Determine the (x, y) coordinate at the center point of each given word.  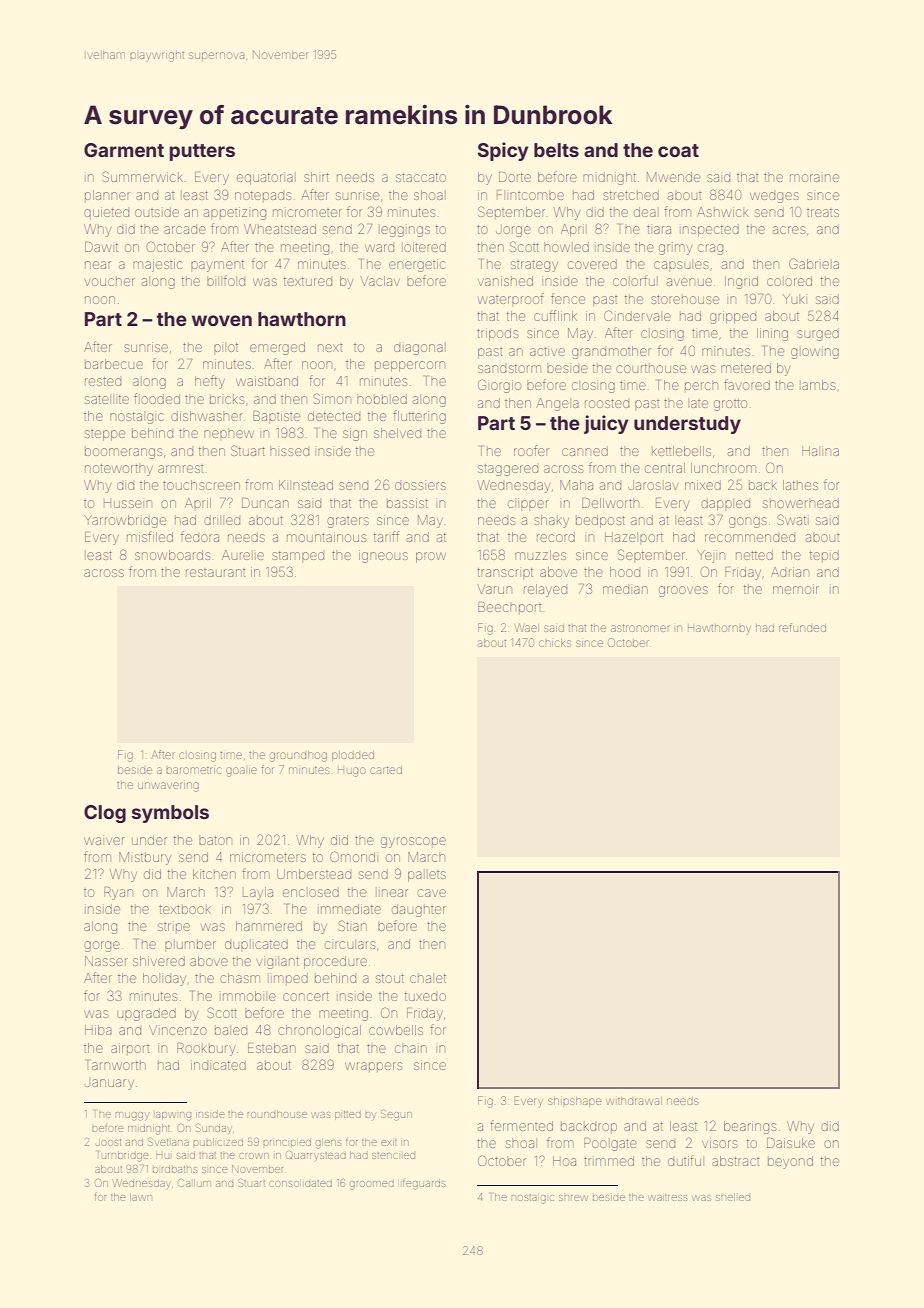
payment (217, 266)
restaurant (216, 573)
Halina (820, 451)
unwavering (168, 787)
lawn (141, 1197)
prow (431, 557)
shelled (733, 1197)
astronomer (640, 628)
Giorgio (499, 386)
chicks (555, 643)
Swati (793, 519)
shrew (573, 1198)
